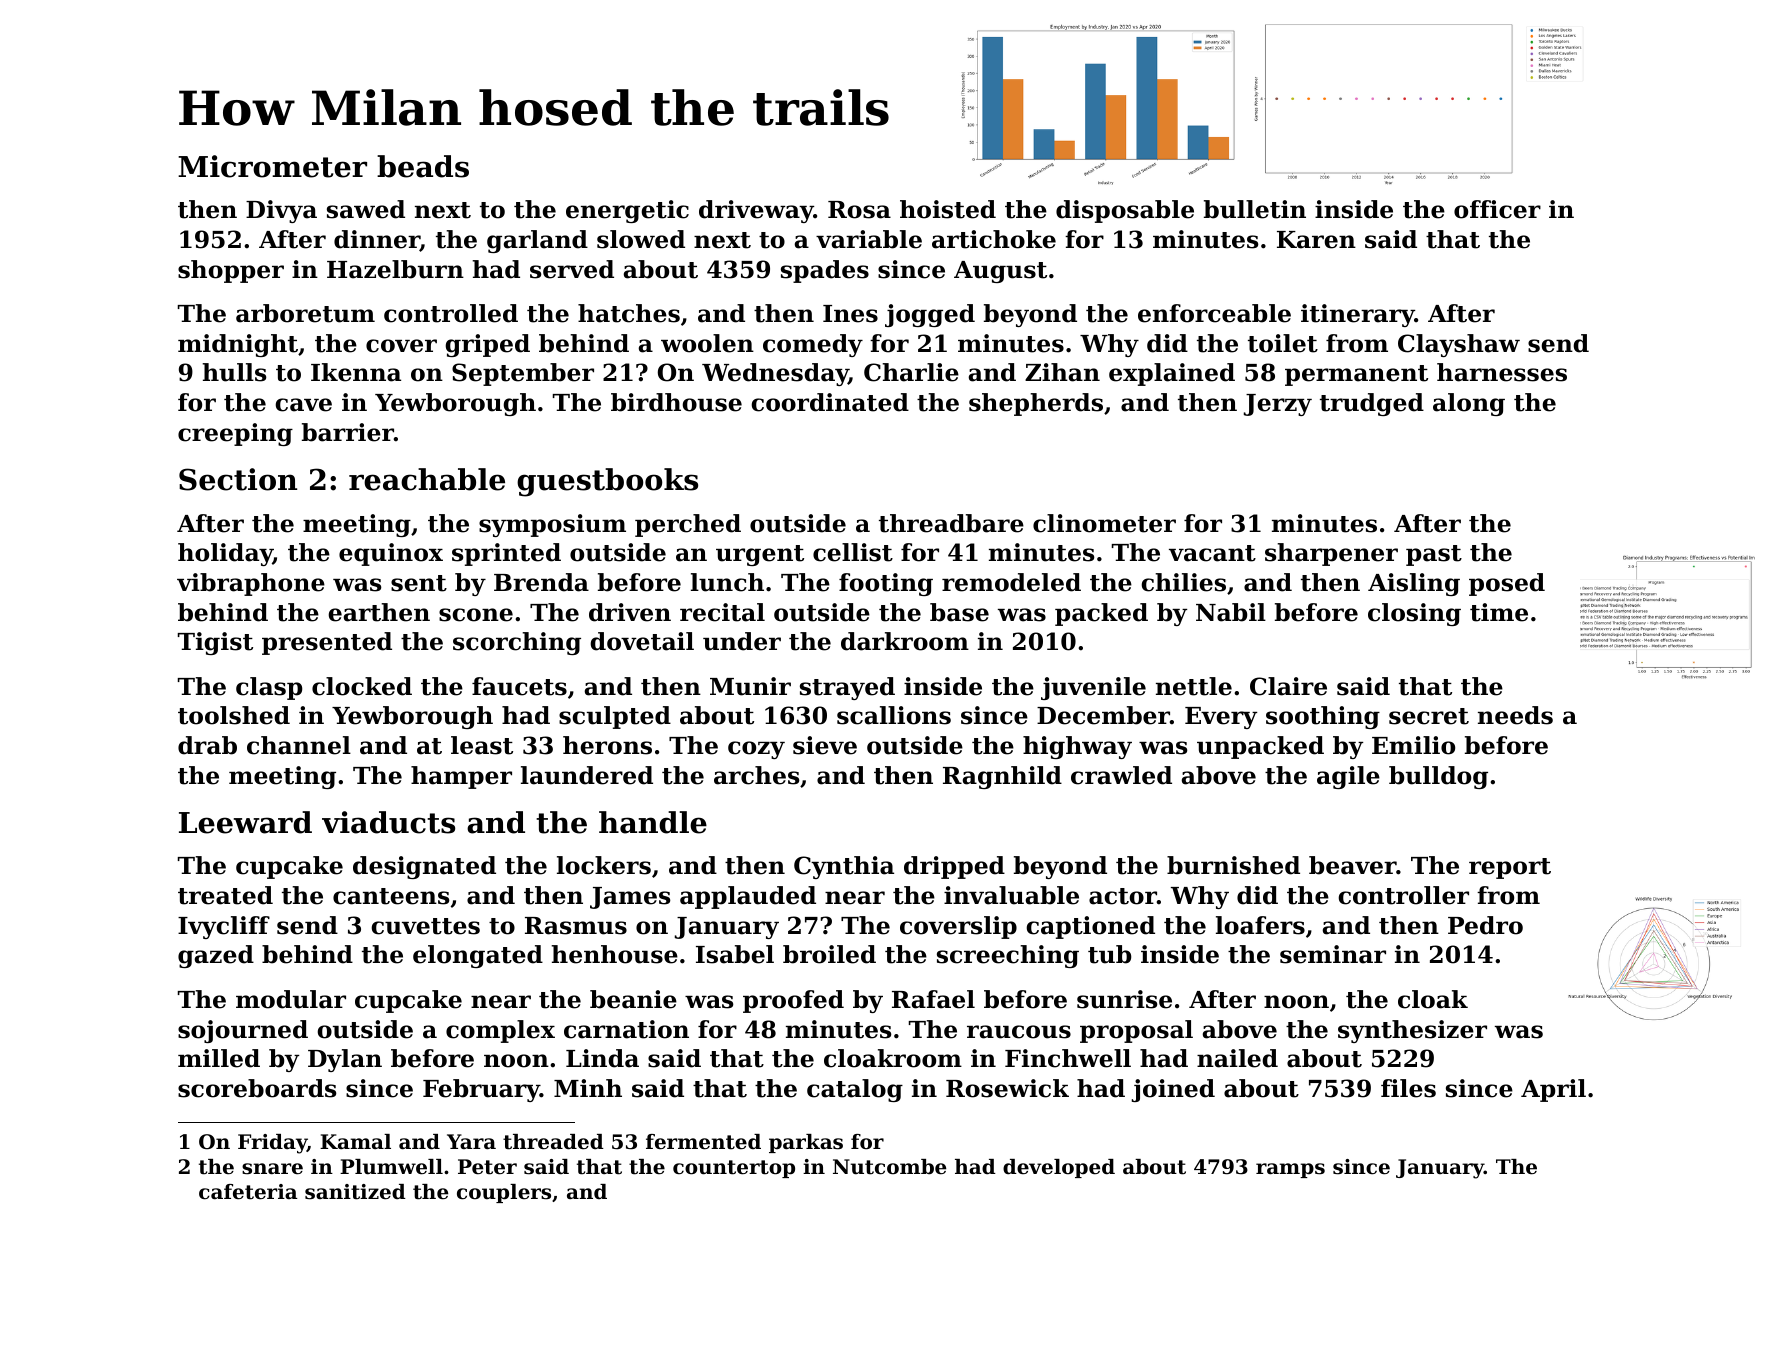 This screenshot has height=1372, width=1775. What do you see at coordinates (627, 211) in the screenshot?
I see `energetic` at bounding box center [627, 211].
